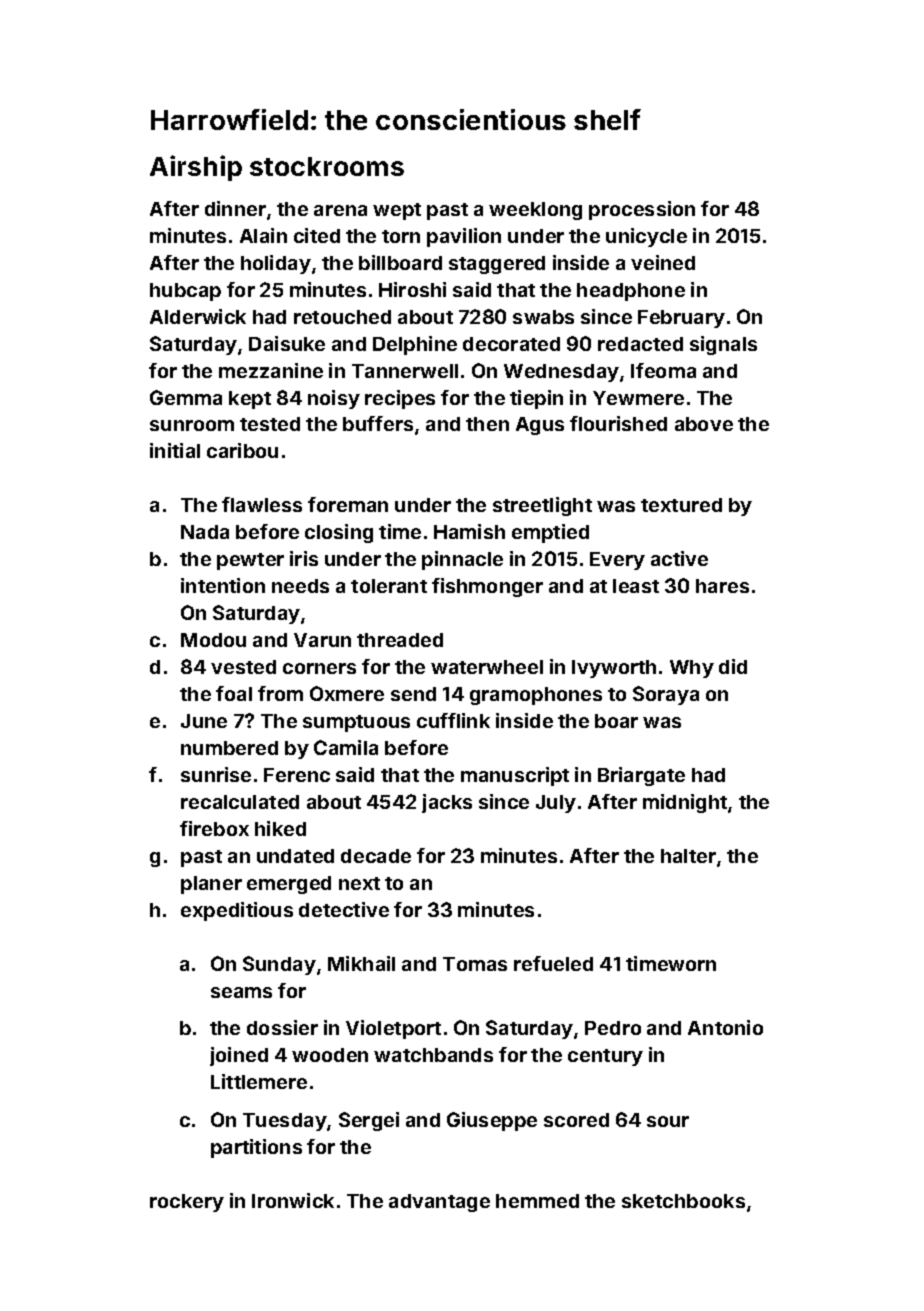 The width and height of the screenshot is (924, 1311). What do you see at coordinates (688, 856) in the screenshot?
I see `halter` at bounding box center [688, 856].
